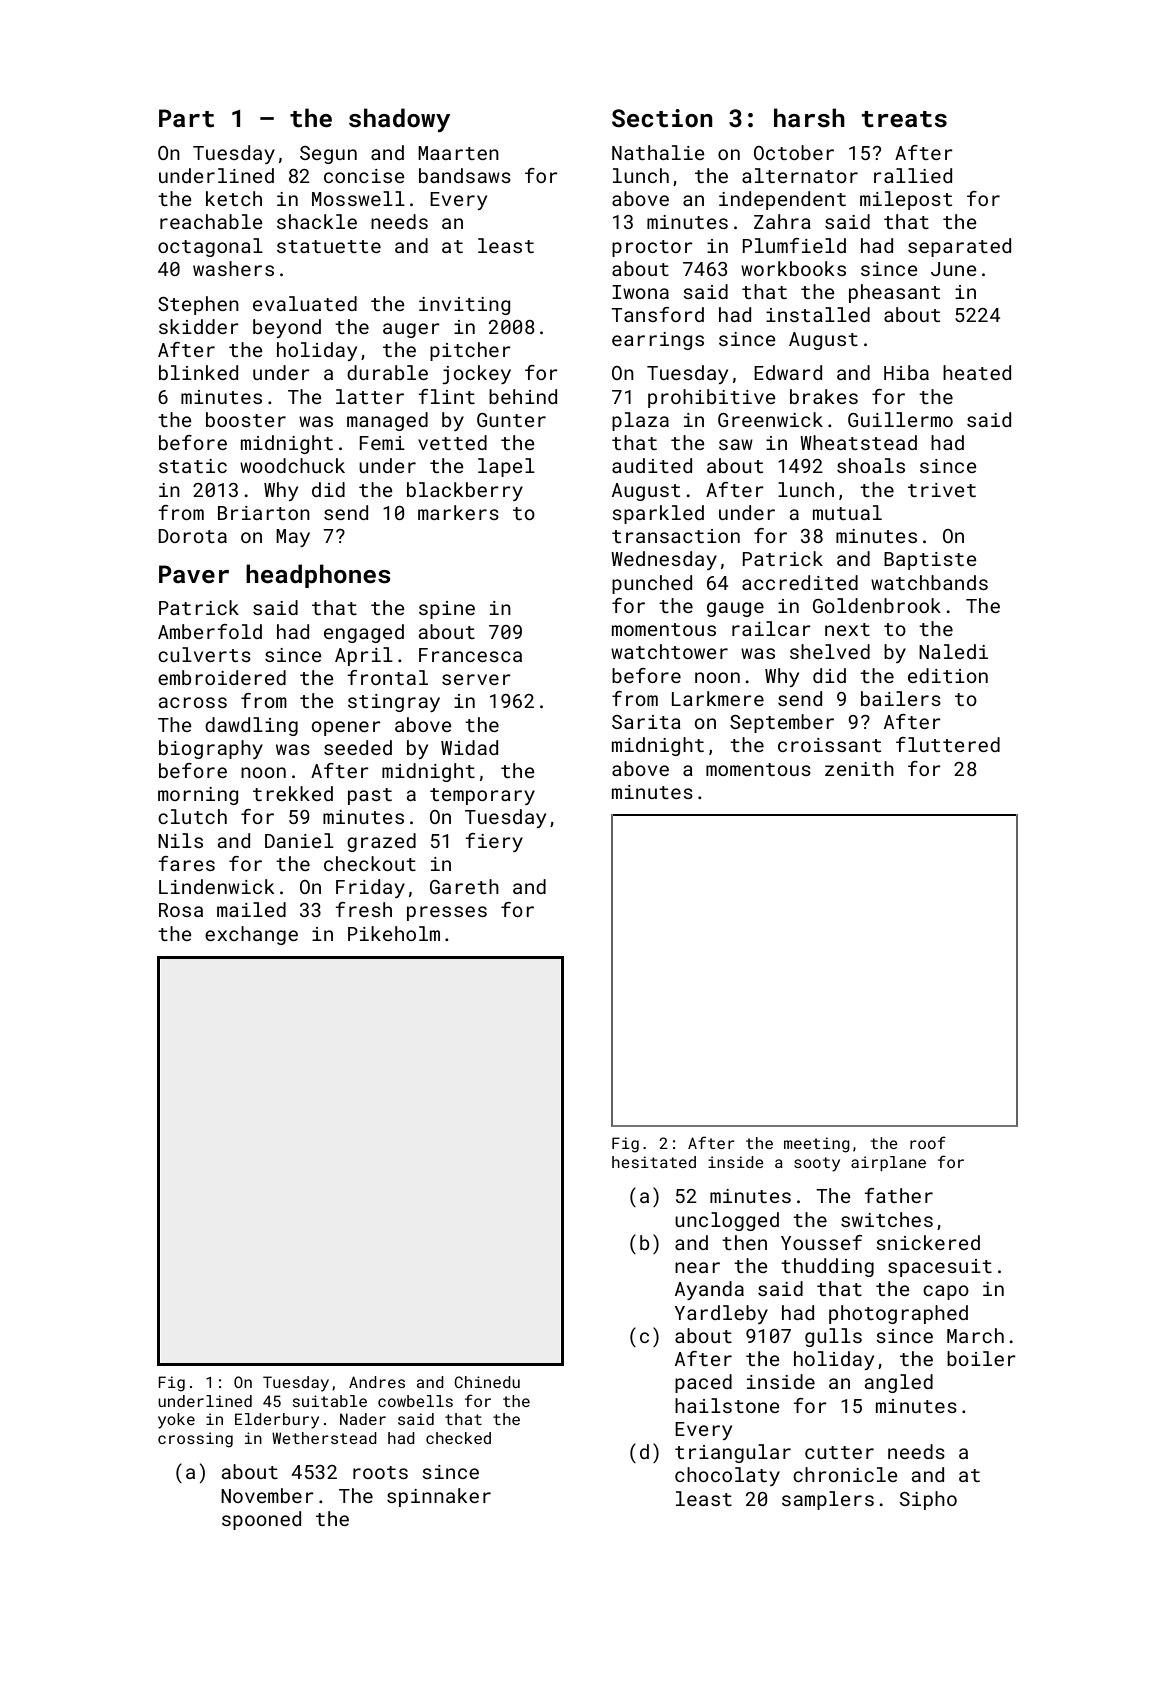 This screenshot has height=1702, width=1175. Describe the element at coordinates (194, 574) in the screenshot. I see `Paver` at that location.
